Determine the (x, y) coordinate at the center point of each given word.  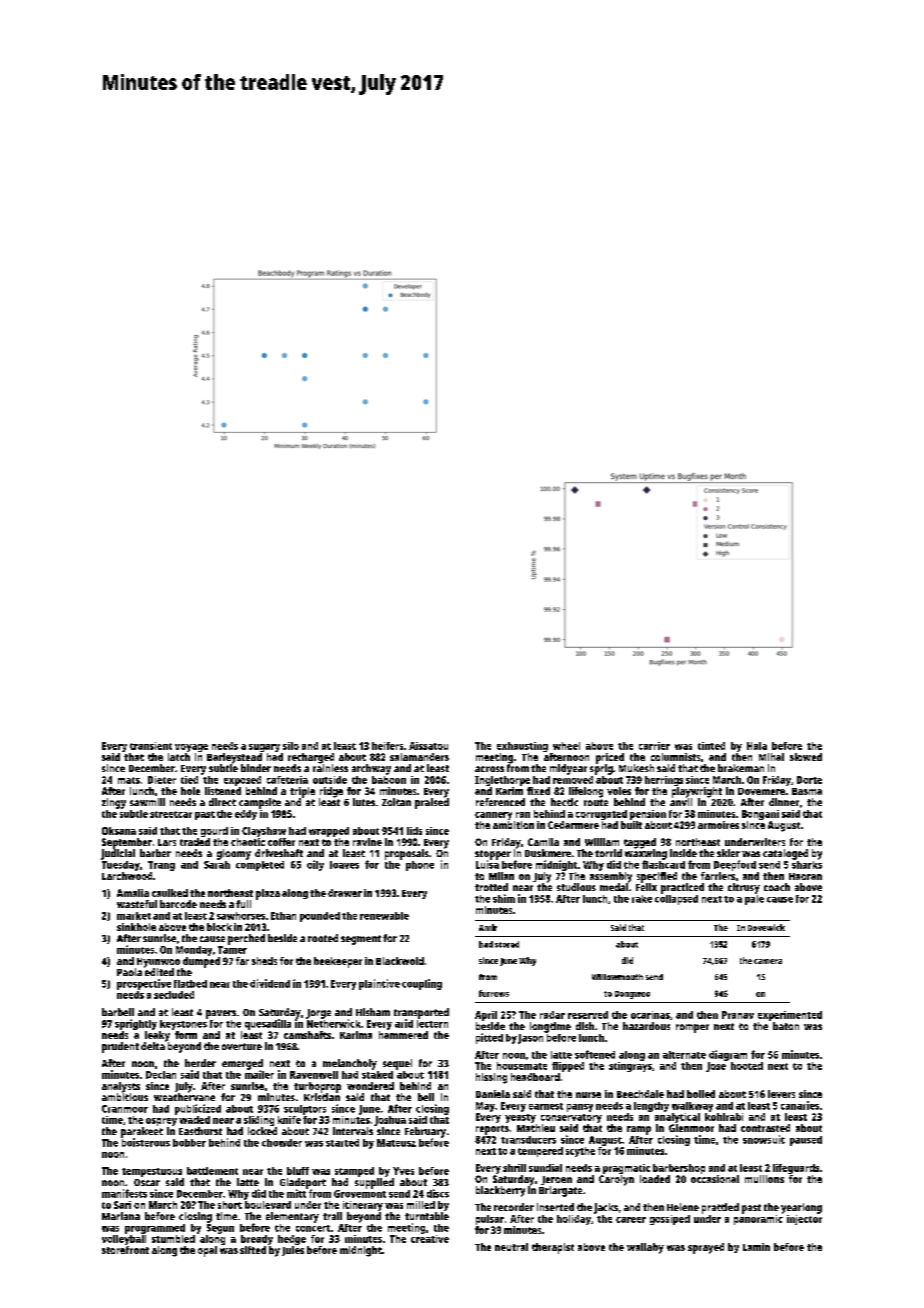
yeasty (520, 1118)
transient (151, 746)
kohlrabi (724, 1117)
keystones (183, 1025)
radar (552, 1015)
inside (683, 853)
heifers (387, 746)
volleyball (124, 1240)
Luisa (487, 864)
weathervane (184, 1097)
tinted (711, 746)
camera (768, 961)
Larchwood (127, 876)
